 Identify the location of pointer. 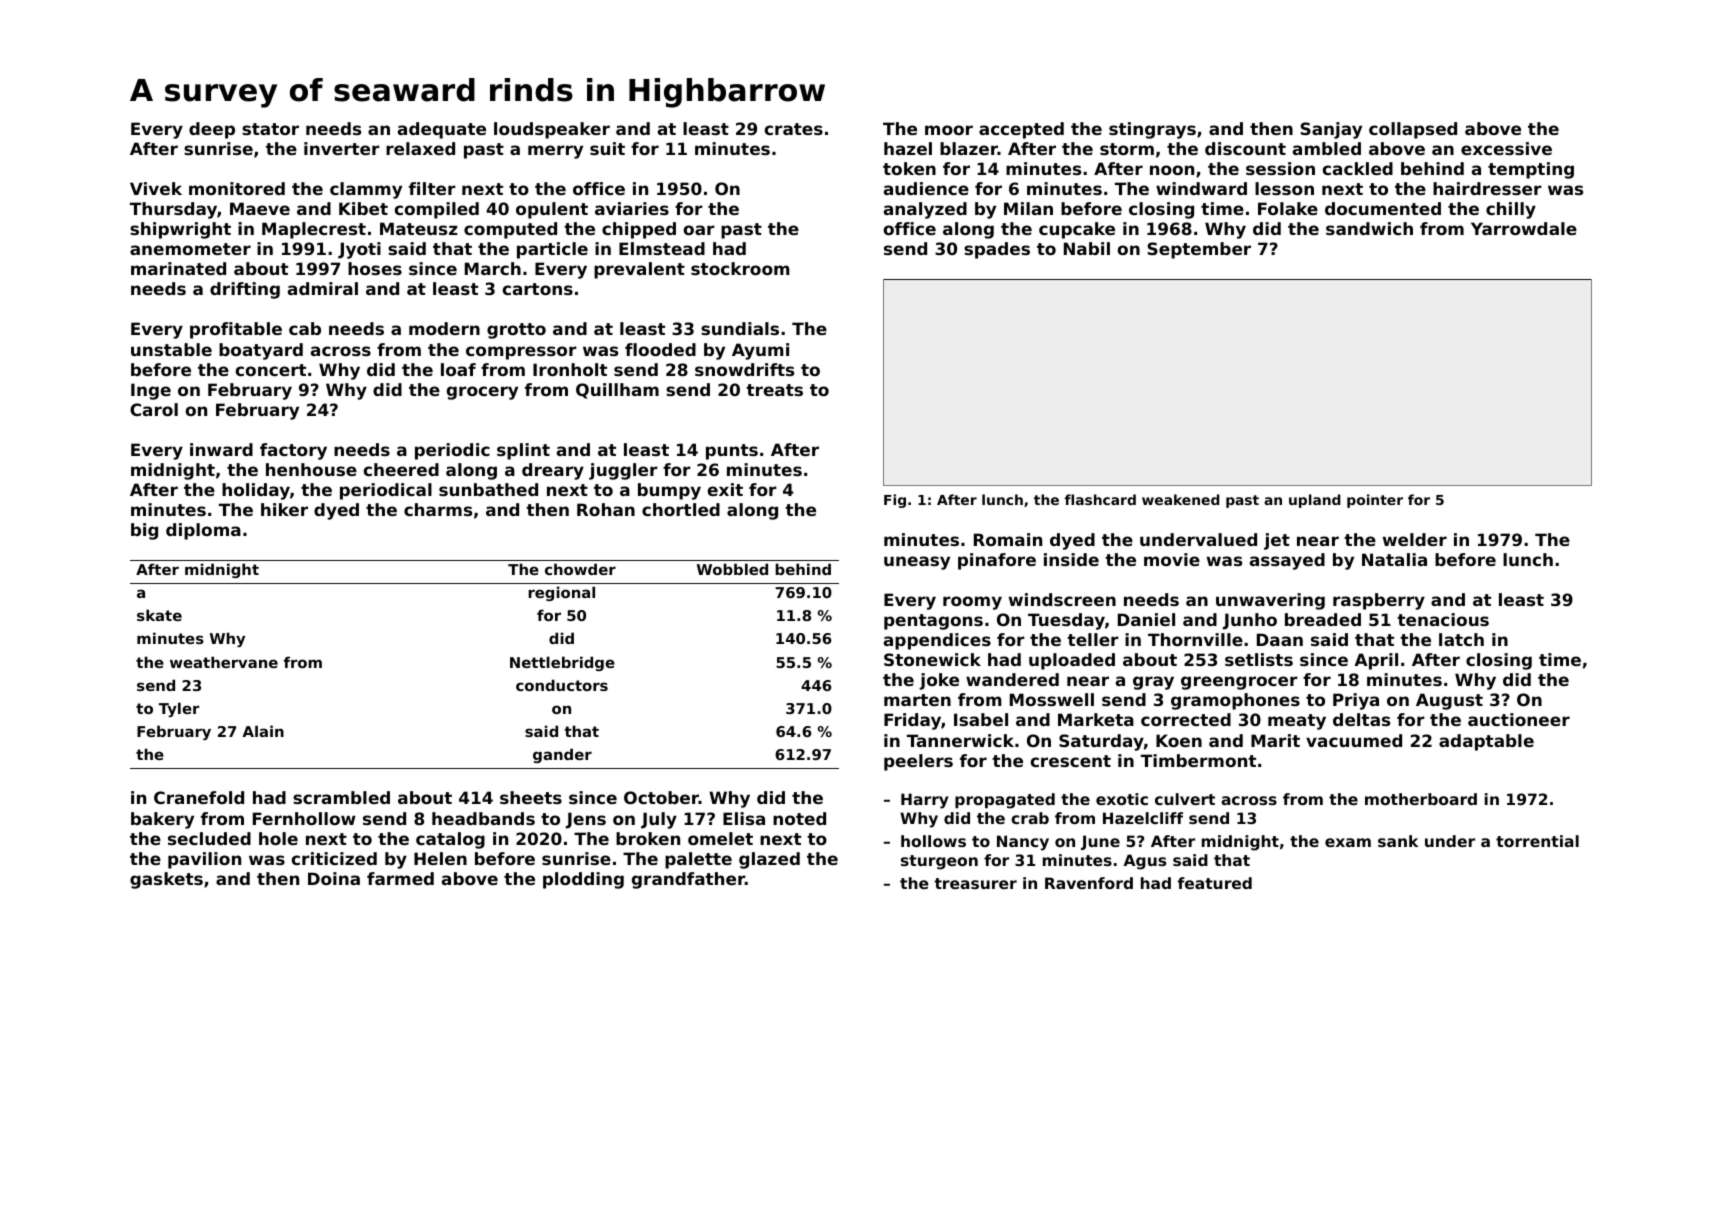
(1375, 501).
